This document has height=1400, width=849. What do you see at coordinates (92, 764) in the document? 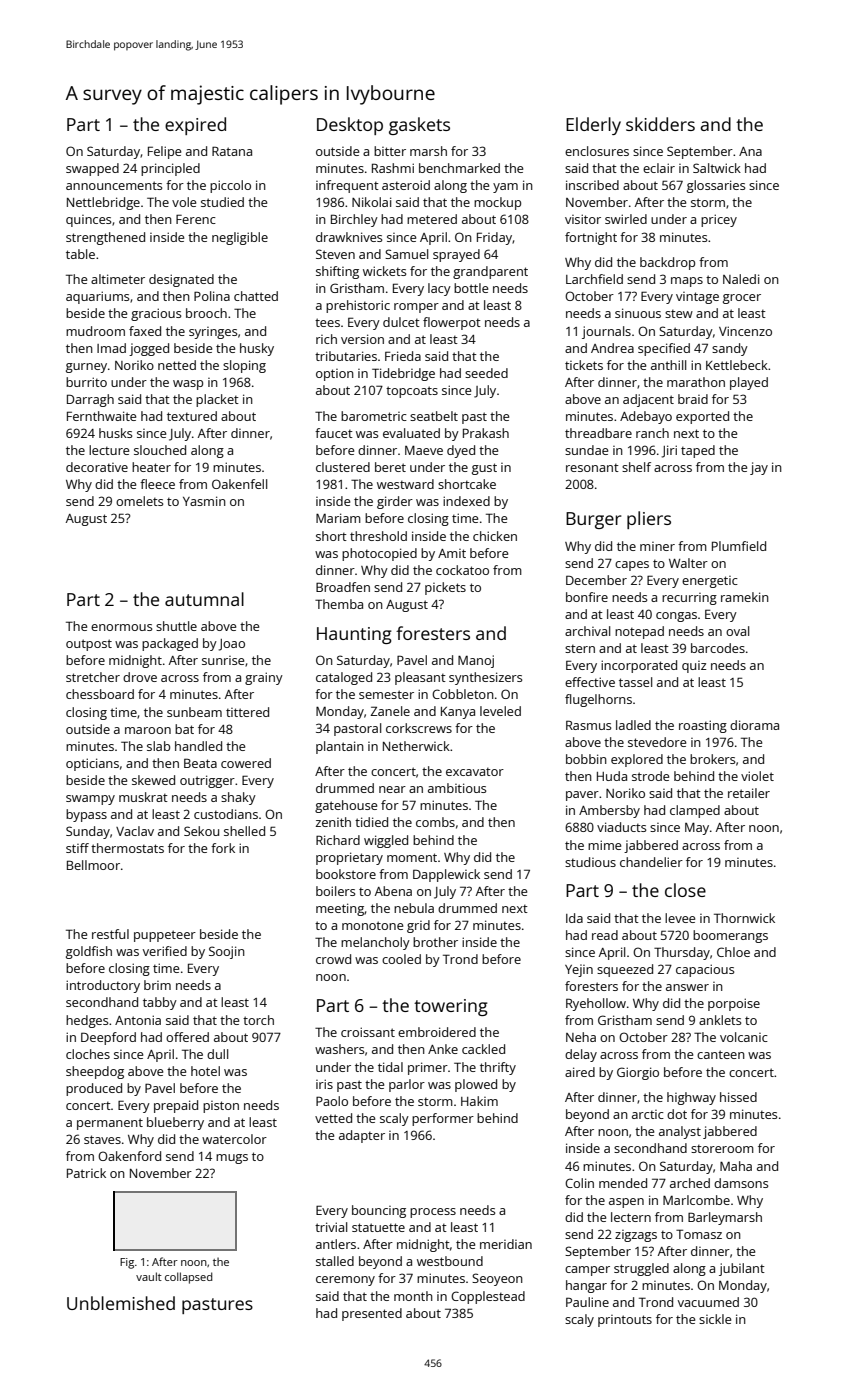
I see `opticians` at bounding box center [92, 764].
